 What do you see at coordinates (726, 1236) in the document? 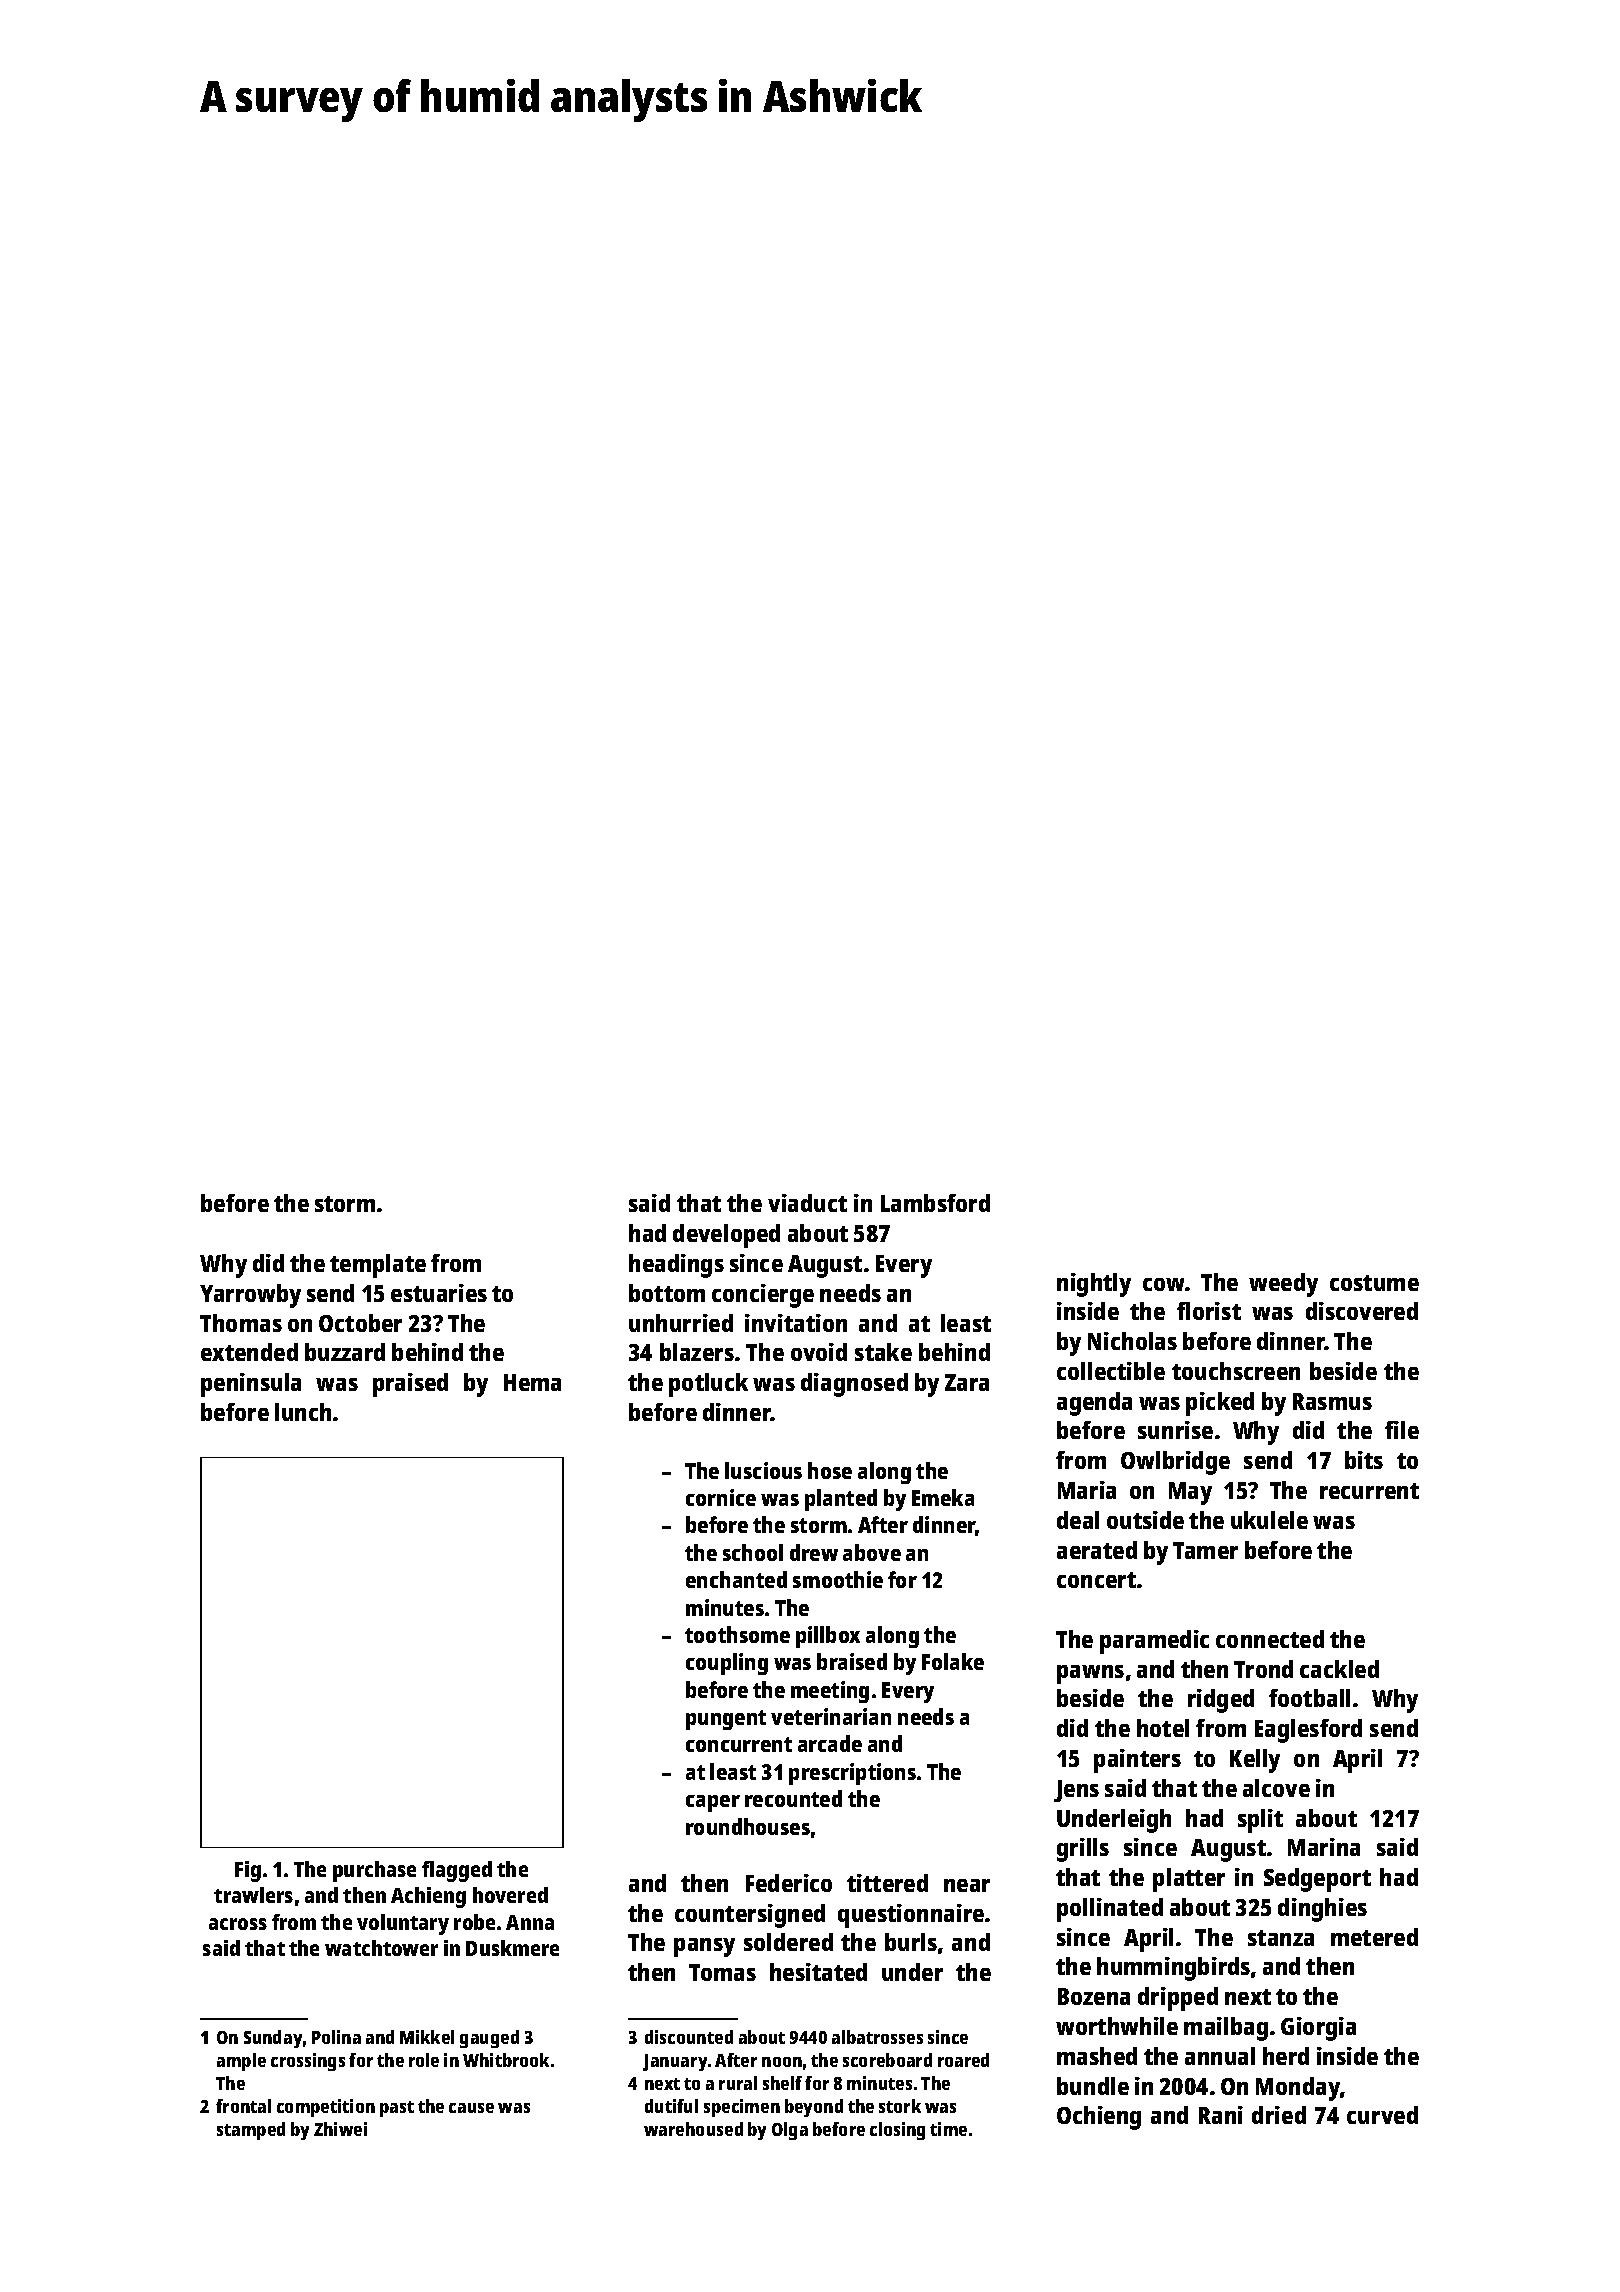
I see `developed` at bounding box center [726, 1236].
